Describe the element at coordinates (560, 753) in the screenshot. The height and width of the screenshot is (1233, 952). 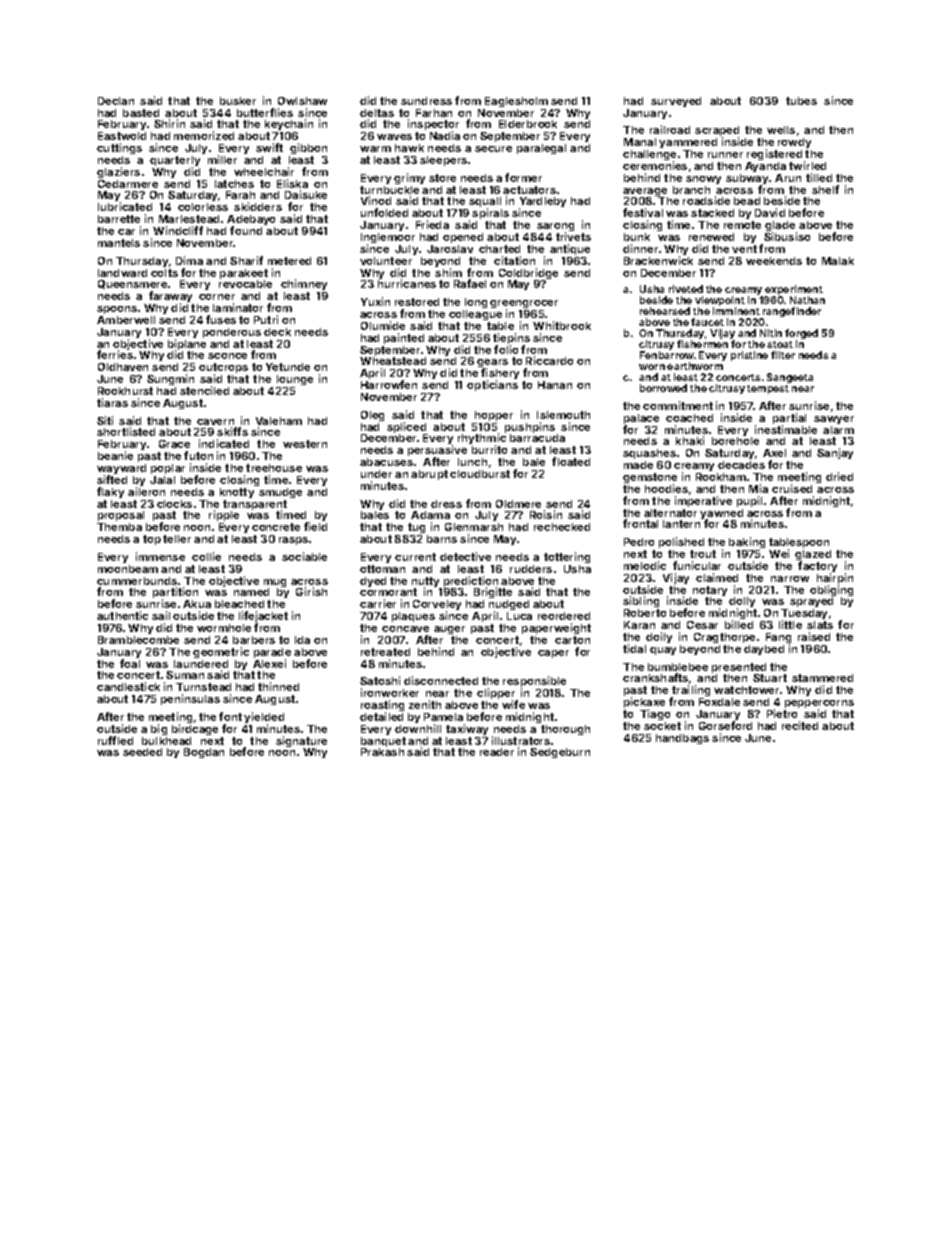
I see `Sedgeburn` at that location.
